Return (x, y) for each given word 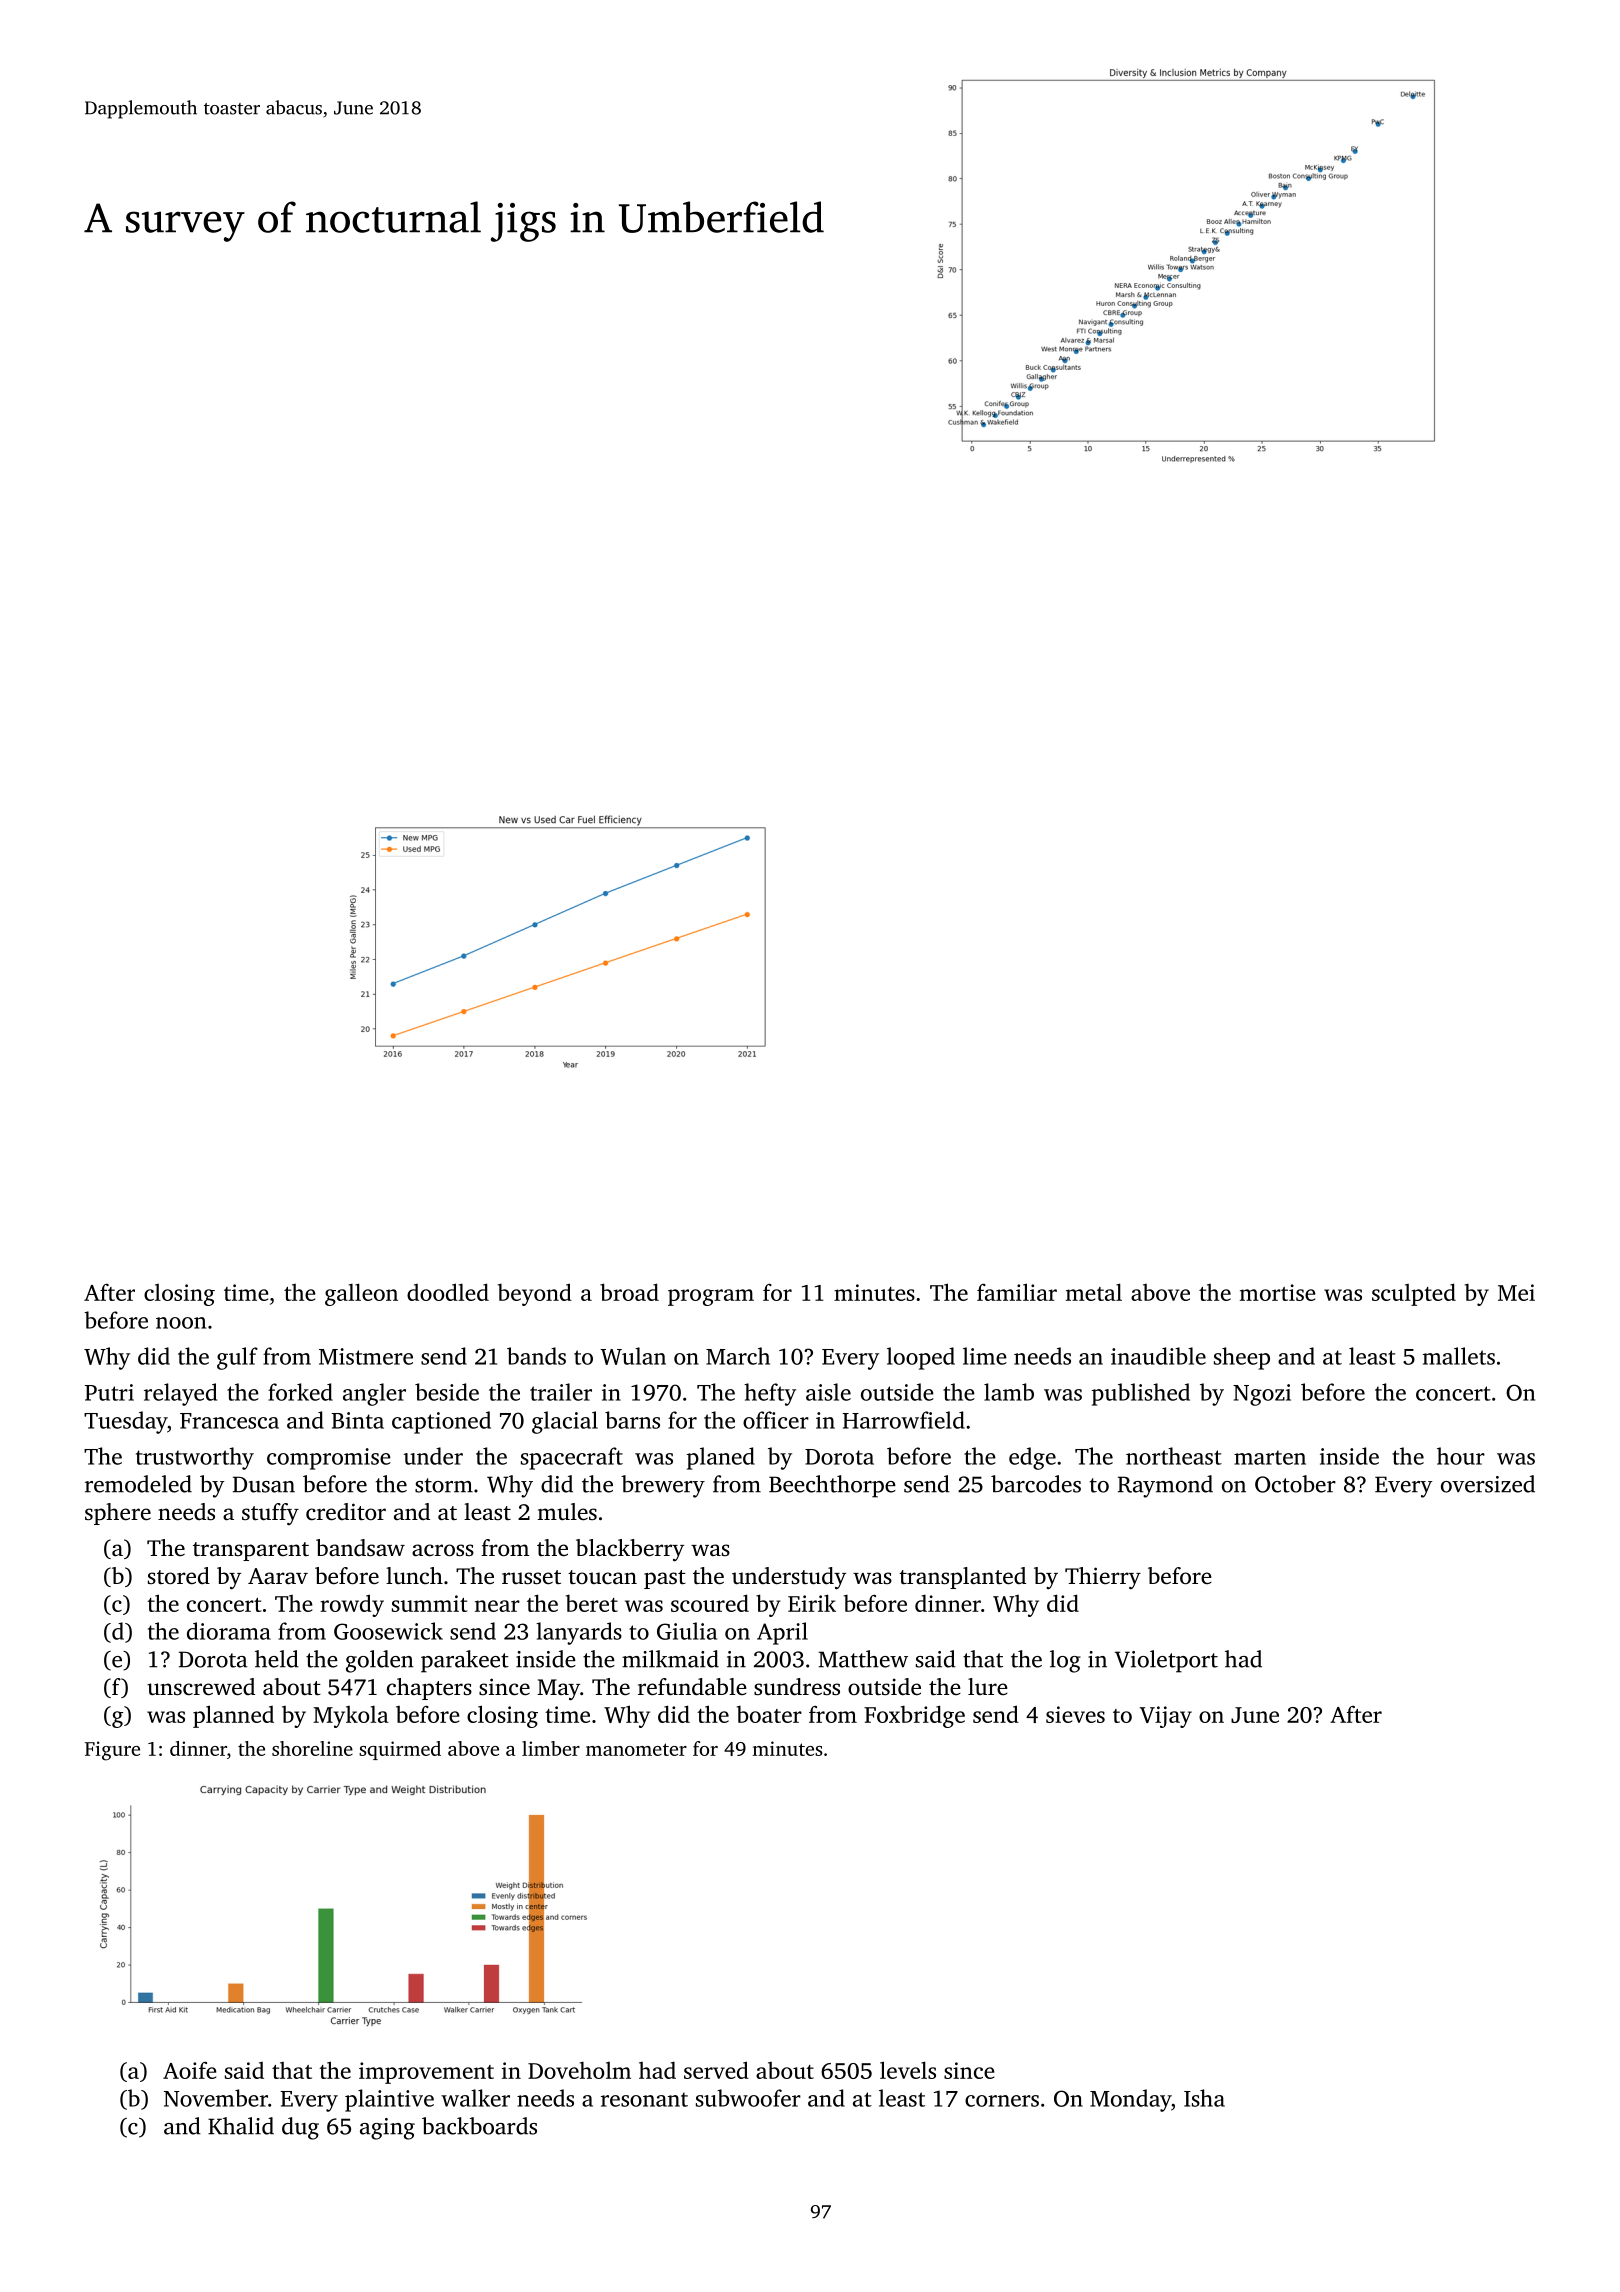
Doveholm (579, 2070)
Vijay (1166, 1717)
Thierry (1103, 1578)
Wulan (633, 1356)
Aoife (190, 2070)
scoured (710, 1603)
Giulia (687, 1631)
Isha (1204, 2098)
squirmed (400, 1750)
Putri (109, 1392)
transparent (251, 1551)
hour (1461, 1456)
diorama (229, 1631)
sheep (1242, 1358)
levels (908, 2070)
